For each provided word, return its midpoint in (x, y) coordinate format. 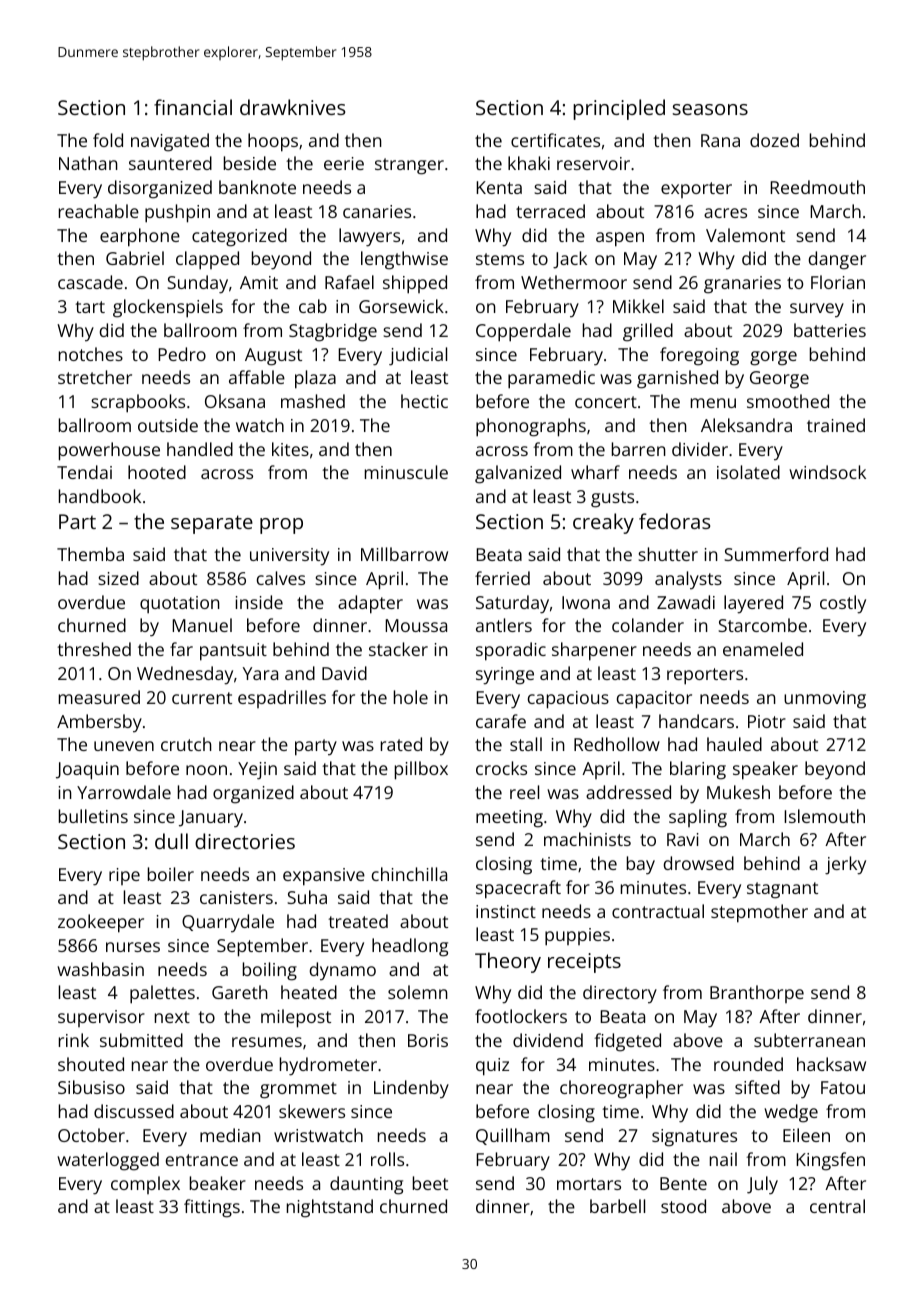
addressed (628, 792)
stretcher (95, 377)
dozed (774, 140)
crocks (501, 768)
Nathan (88, 163)
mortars (589, 1184)
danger (837, 260)
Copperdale (523, 332)
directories (245, 841)
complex (145, 1185)
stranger (409, 166)
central (837, 1206)
